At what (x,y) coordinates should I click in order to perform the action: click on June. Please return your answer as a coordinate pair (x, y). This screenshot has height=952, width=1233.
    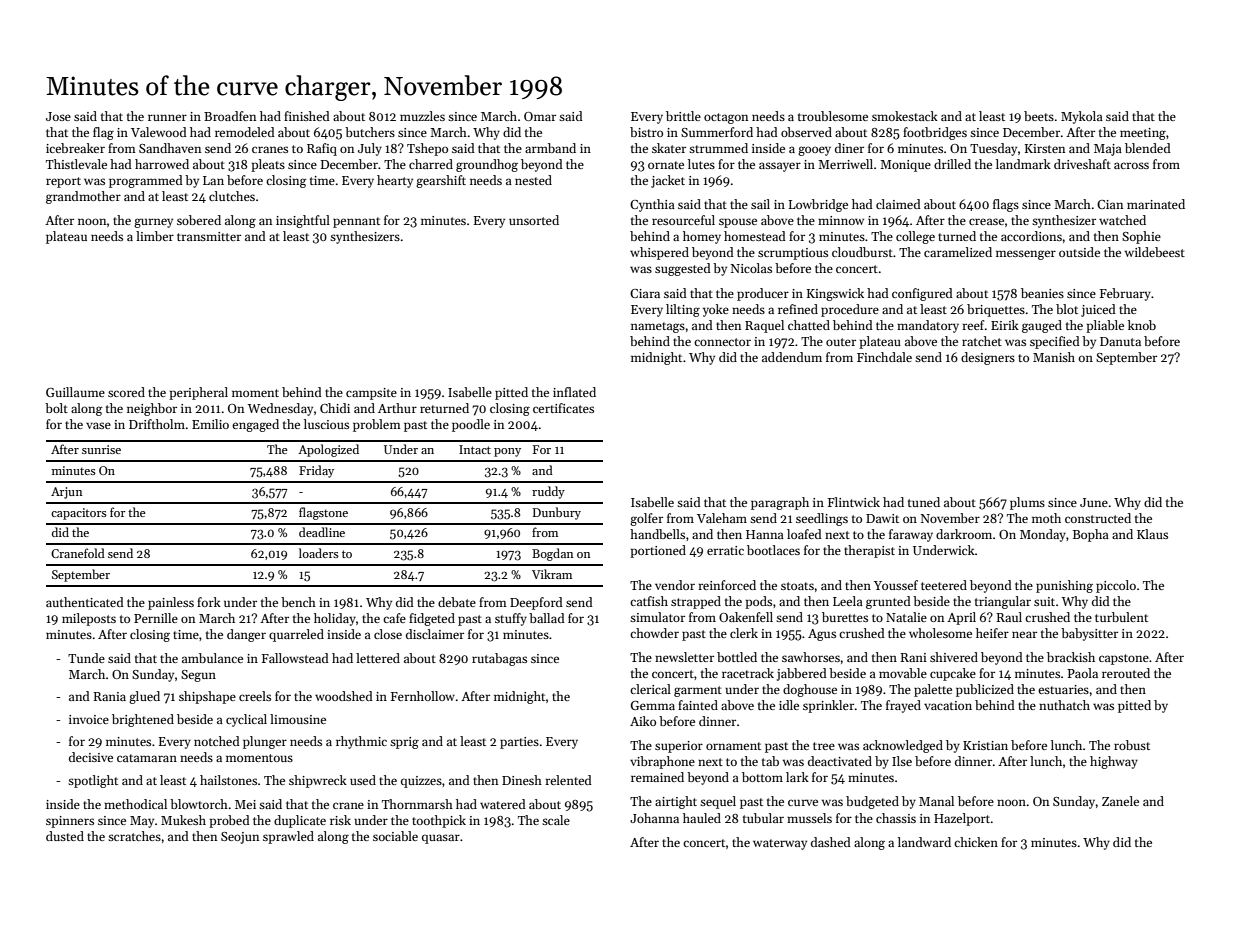
    Looking at the image, I should click on (1094, 502).
